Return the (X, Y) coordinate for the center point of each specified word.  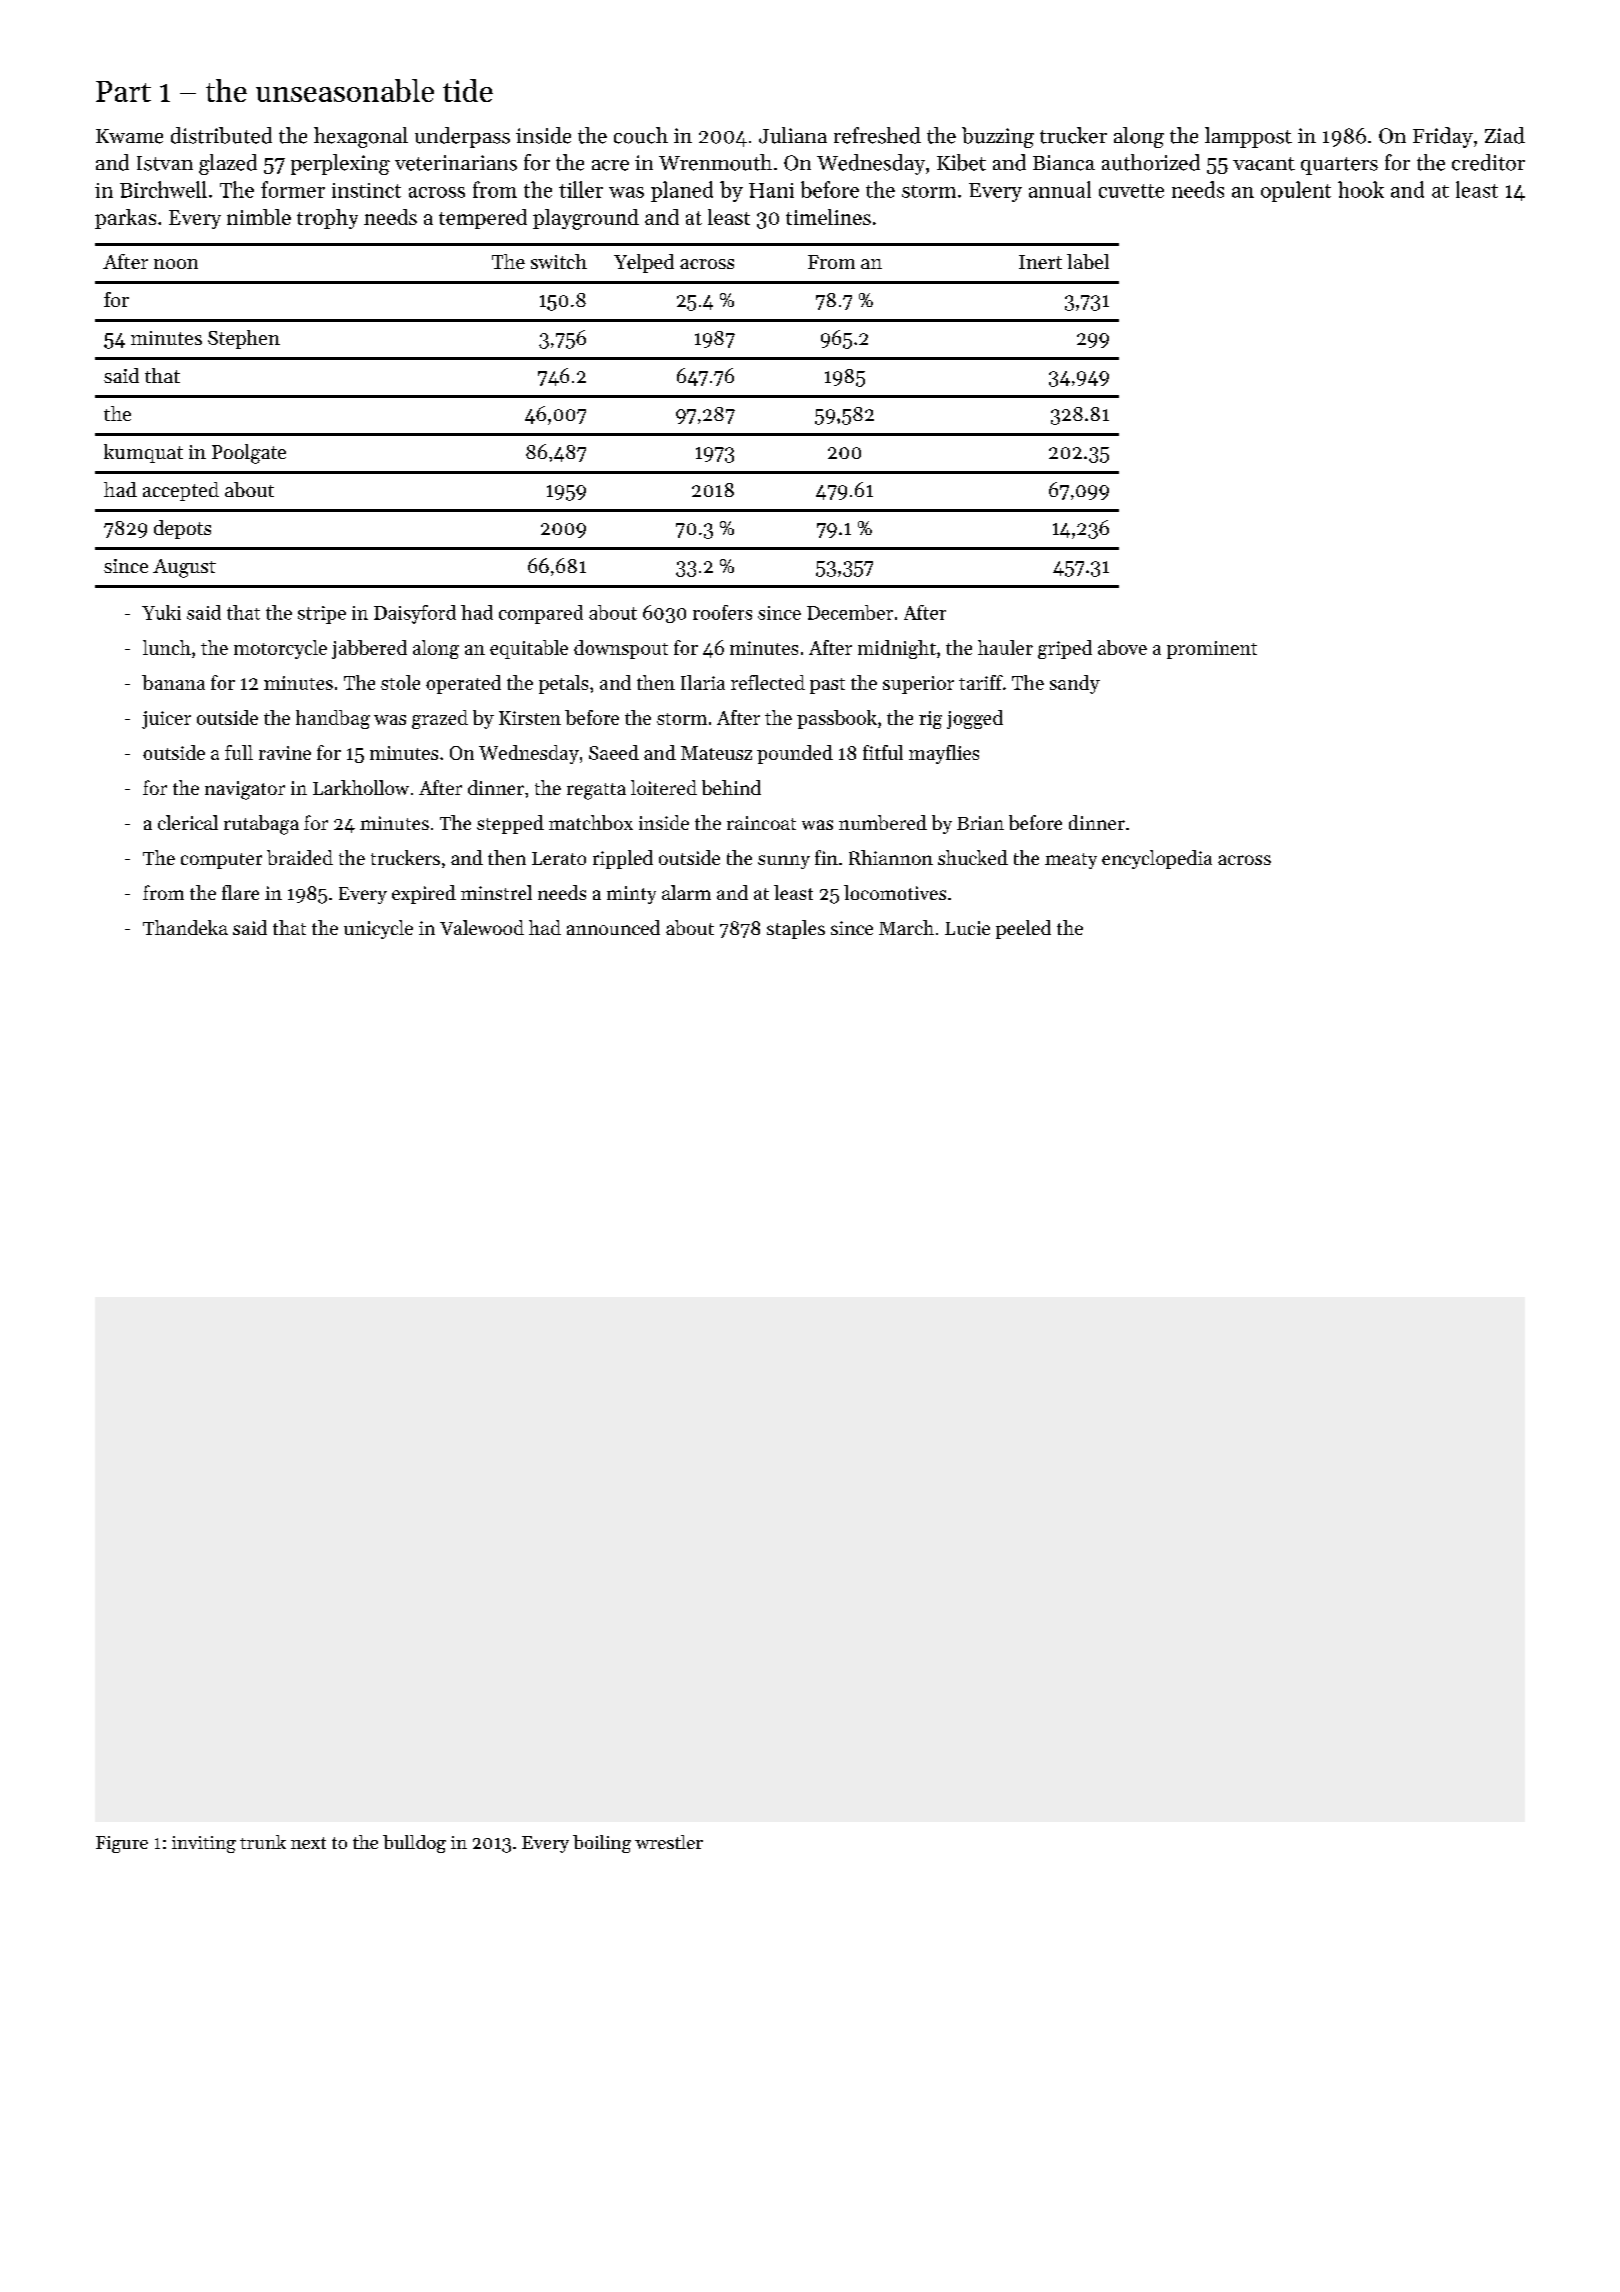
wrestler (669, 1842)
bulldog (414, 1844)
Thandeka (185, 927)
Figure (122, 1844)
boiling (602, 1844)
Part (123, 91)
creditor (1488, 162)
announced (613, 927)
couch (641, 135)
